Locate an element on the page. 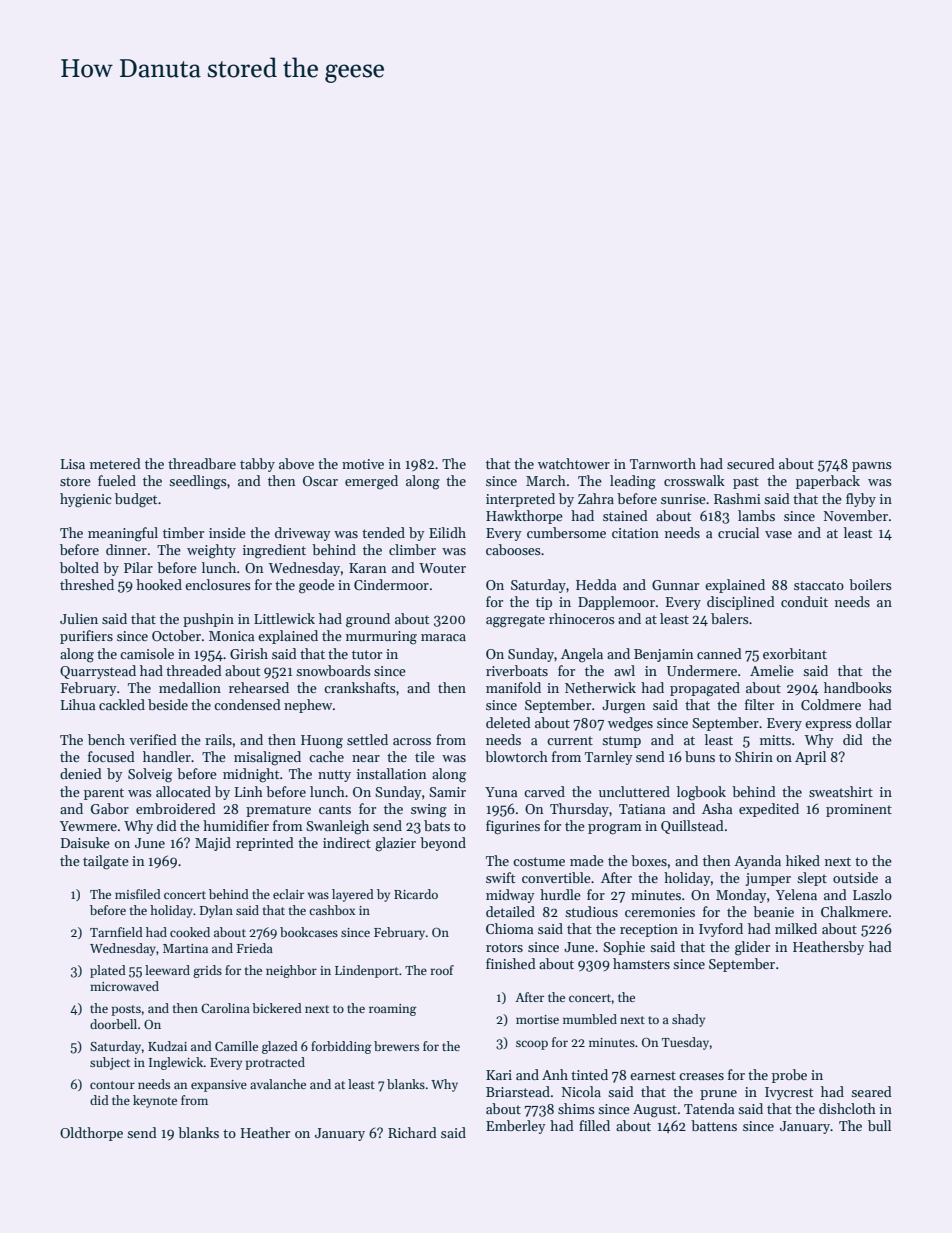 The image size is (952, 1233). motive is located at coordinates (363, 464).
